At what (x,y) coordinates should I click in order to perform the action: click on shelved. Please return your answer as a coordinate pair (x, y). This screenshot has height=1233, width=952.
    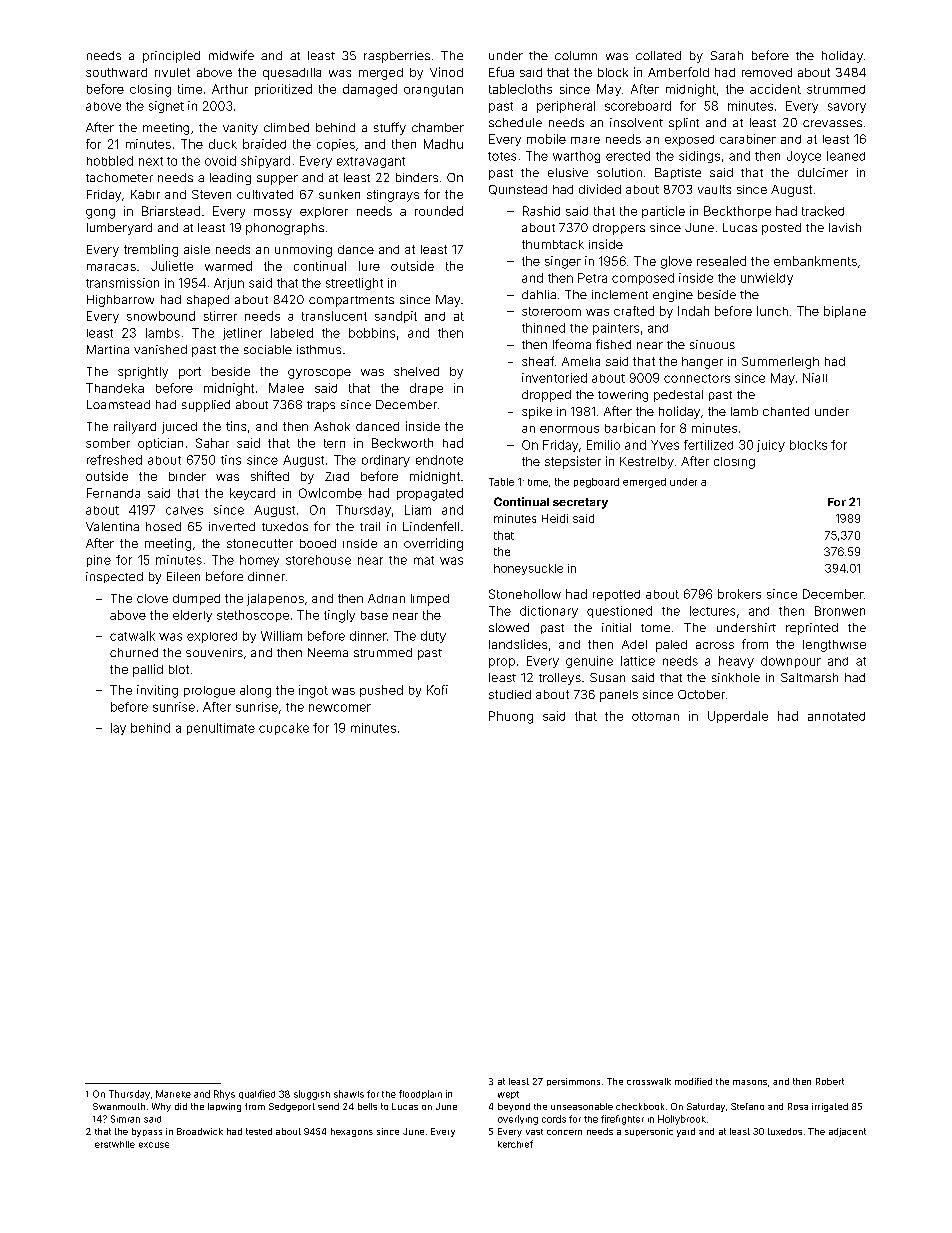
    Looking at the image, I should click on (416, 371).
